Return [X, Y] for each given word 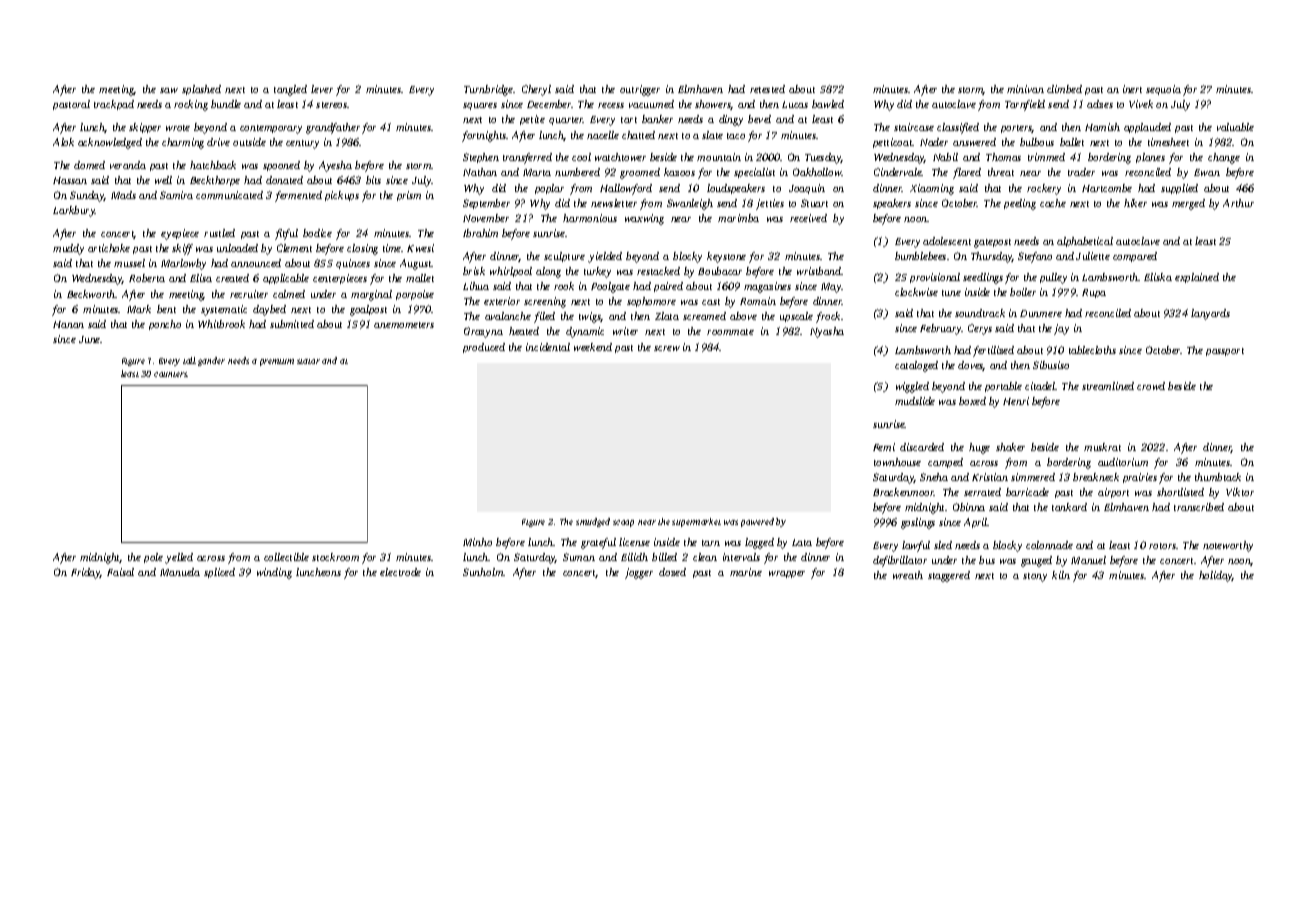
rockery [1044, 189]
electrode [400, 572]
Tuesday [823, 158]
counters [171, 374]
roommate [730, 332]
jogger [639, 573]
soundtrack [980, 313]
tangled [290, 90]
